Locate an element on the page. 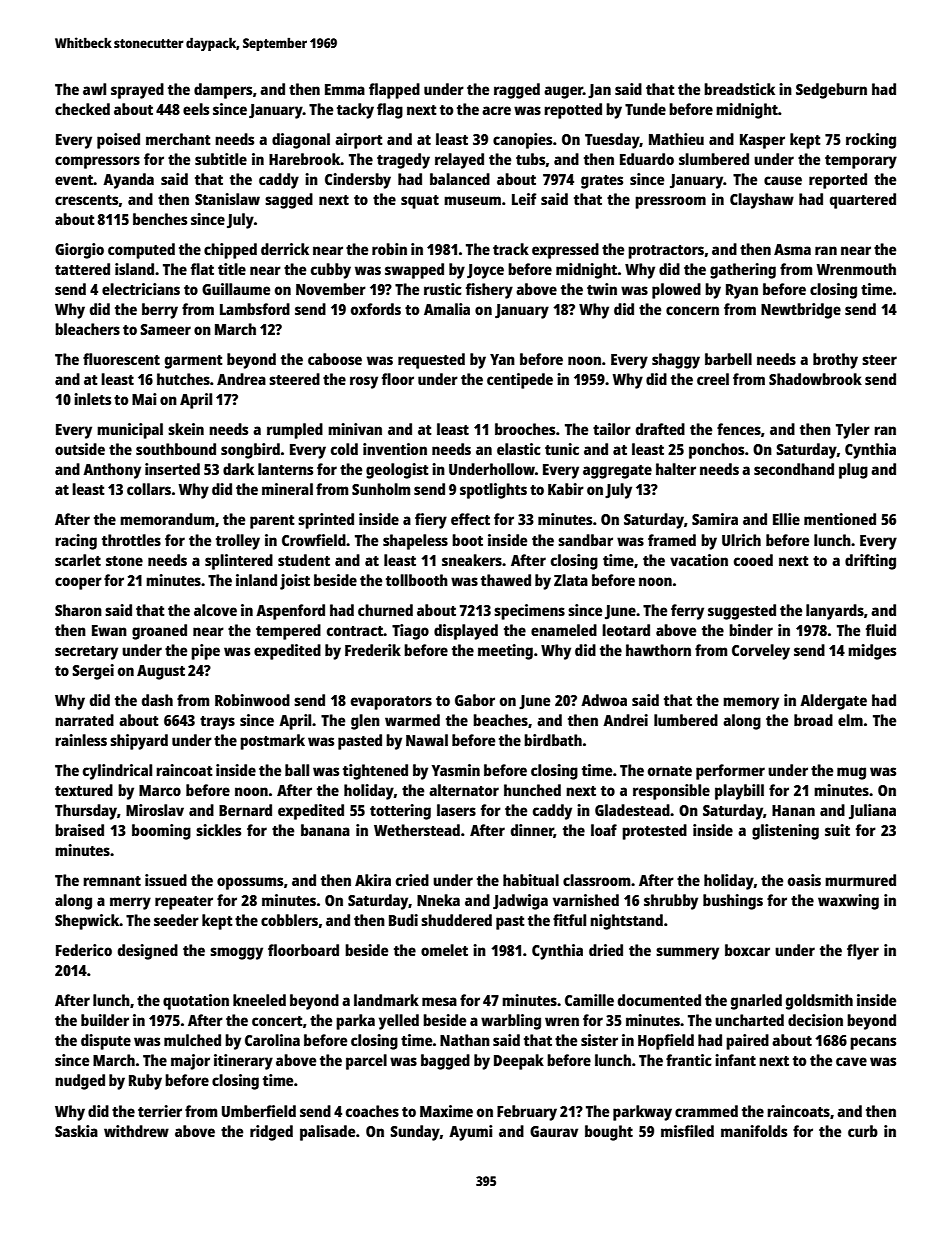 This page has height=1233, width=952. checked is located at coordinates (82, 109).
